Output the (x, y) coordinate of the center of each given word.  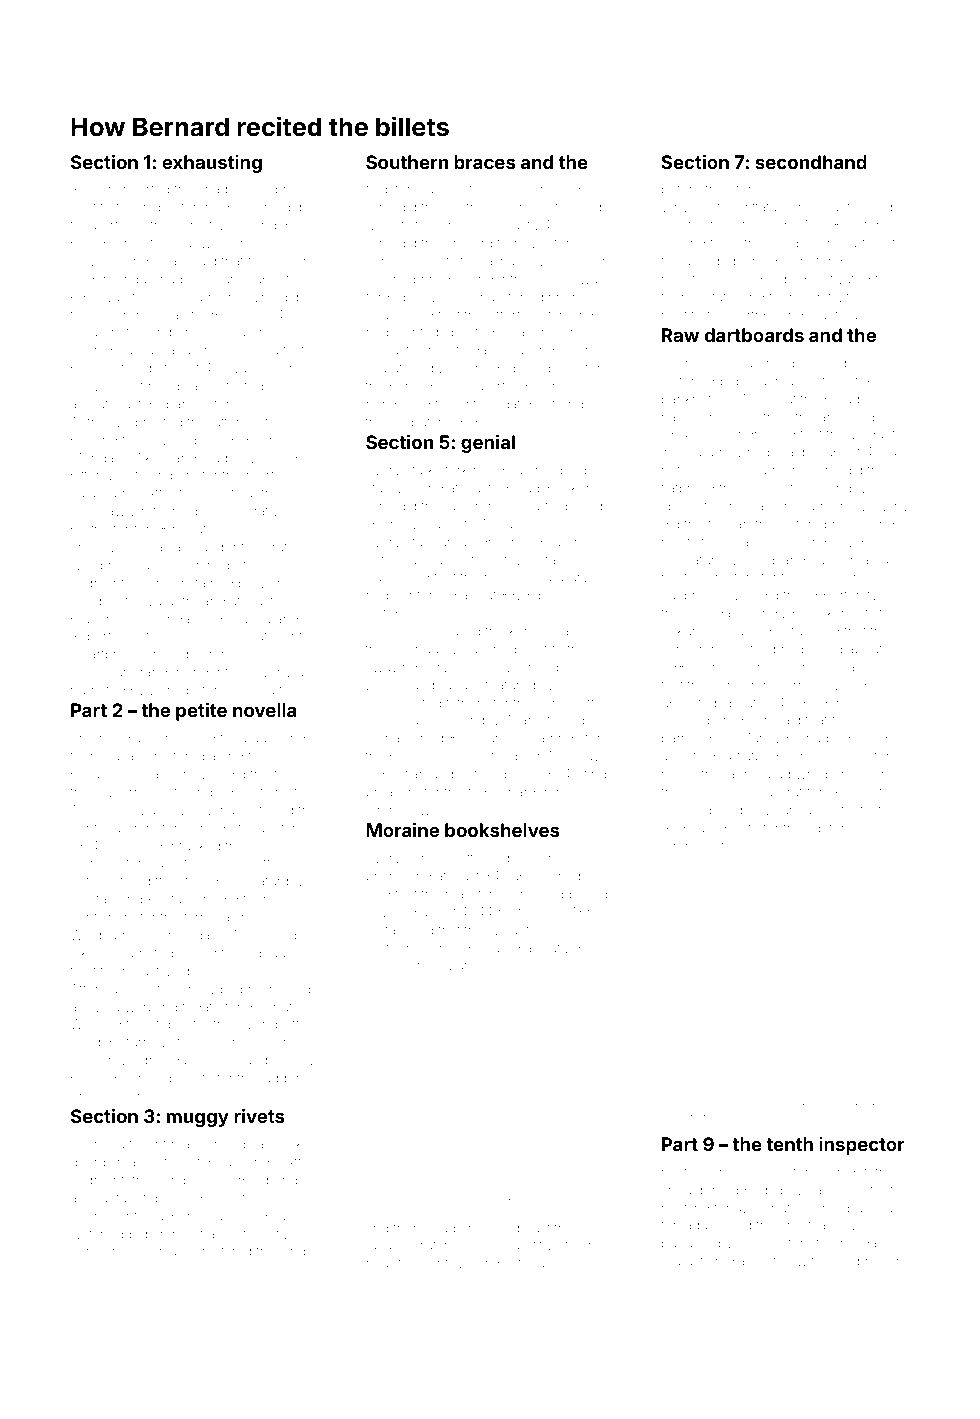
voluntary (110, 1199)
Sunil (446, 224)
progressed (275, 990)
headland (128, 738)
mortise (269, 475)
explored (860, 739)
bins (551, 595)
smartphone (108, 655)
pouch (825, 578)
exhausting (212, 164)
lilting (591, 775)
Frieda (569, 875)
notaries (554, 560)
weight (509, 931)
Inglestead (784, 489)
